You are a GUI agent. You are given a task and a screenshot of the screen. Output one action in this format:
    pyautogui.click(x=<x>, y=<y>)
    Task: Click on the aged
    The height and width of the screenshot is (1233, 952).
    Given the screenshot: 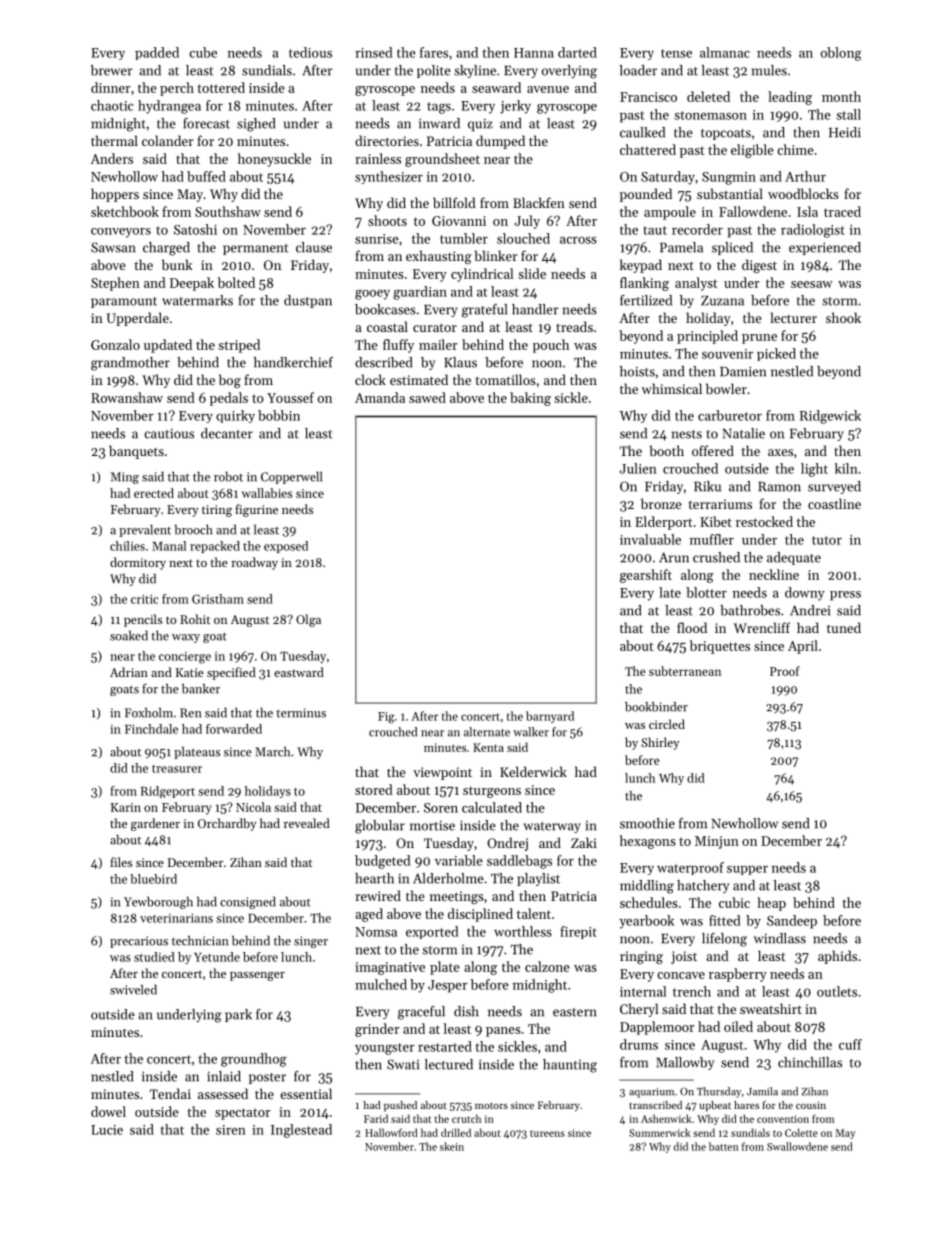 What is the action you would take?
    pyautogui.click(x=369, y=915)
